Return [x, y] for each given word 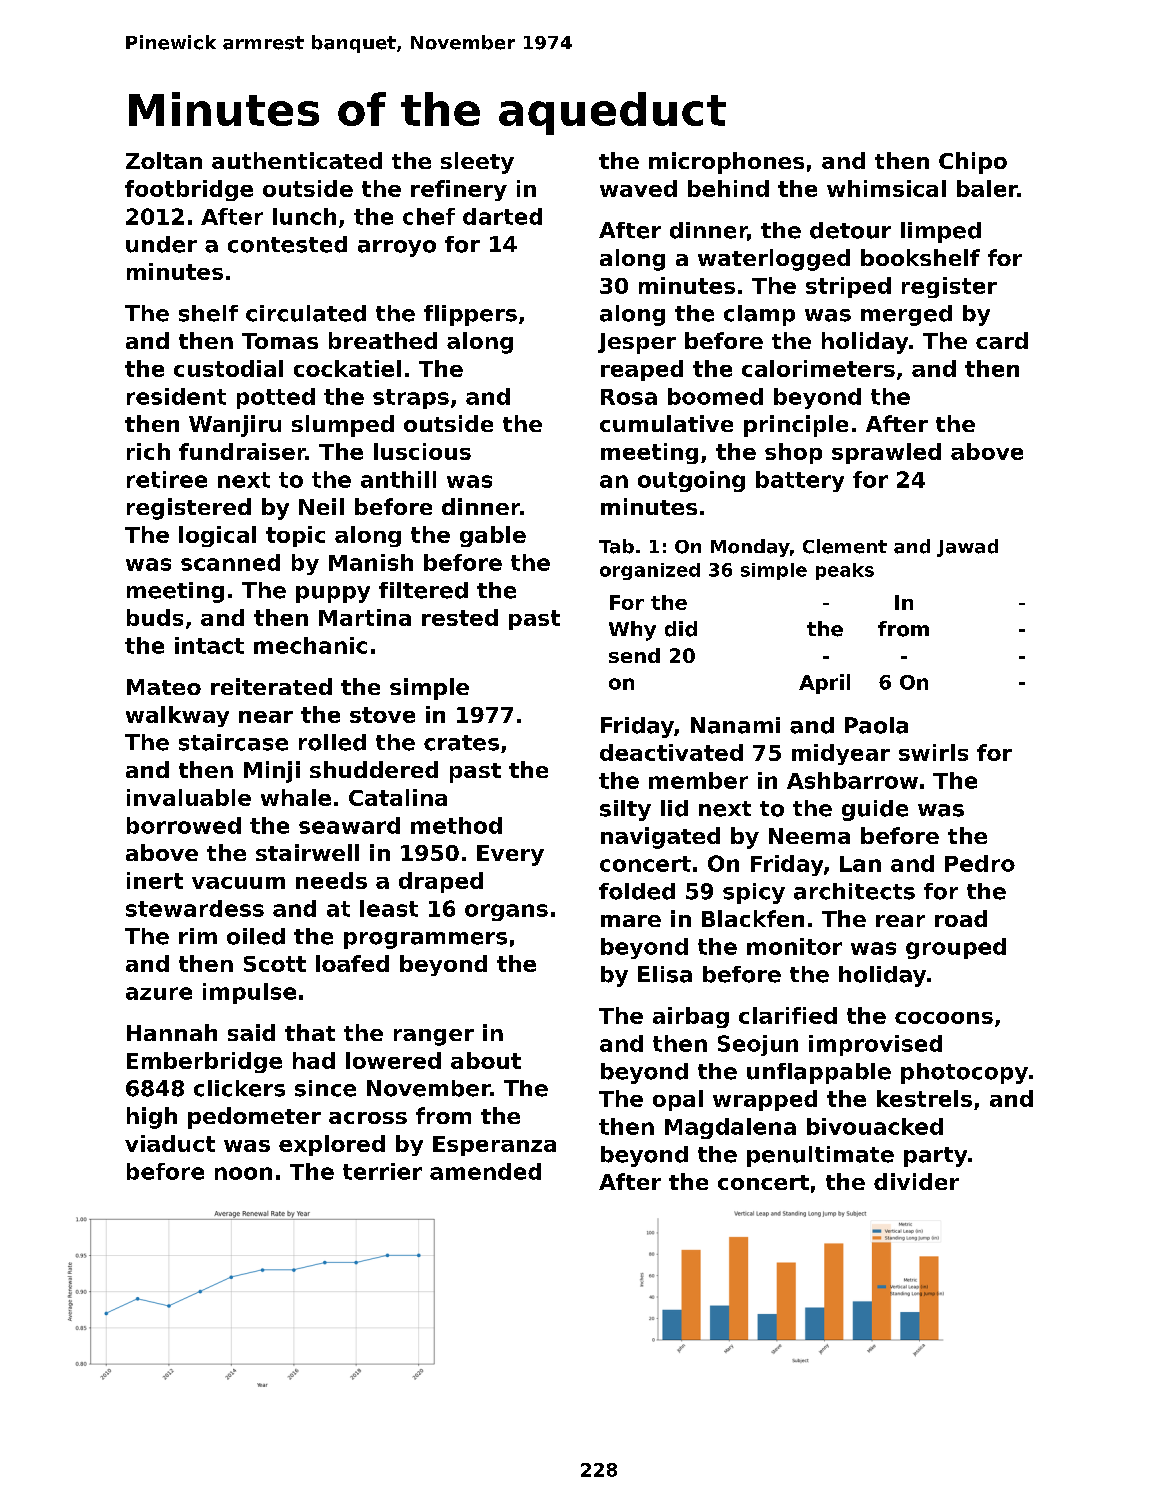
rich [148, 451]
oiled [256, 936]
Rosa [629, 397]
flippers [470, 315]
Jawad [967, 548]
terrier [382, 1171]
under [161, 244]
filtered [423, 590]
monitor [794, 946]
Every [510, 855]
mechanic [310, 645]
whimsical [886, 188]
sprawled [886, 453]
